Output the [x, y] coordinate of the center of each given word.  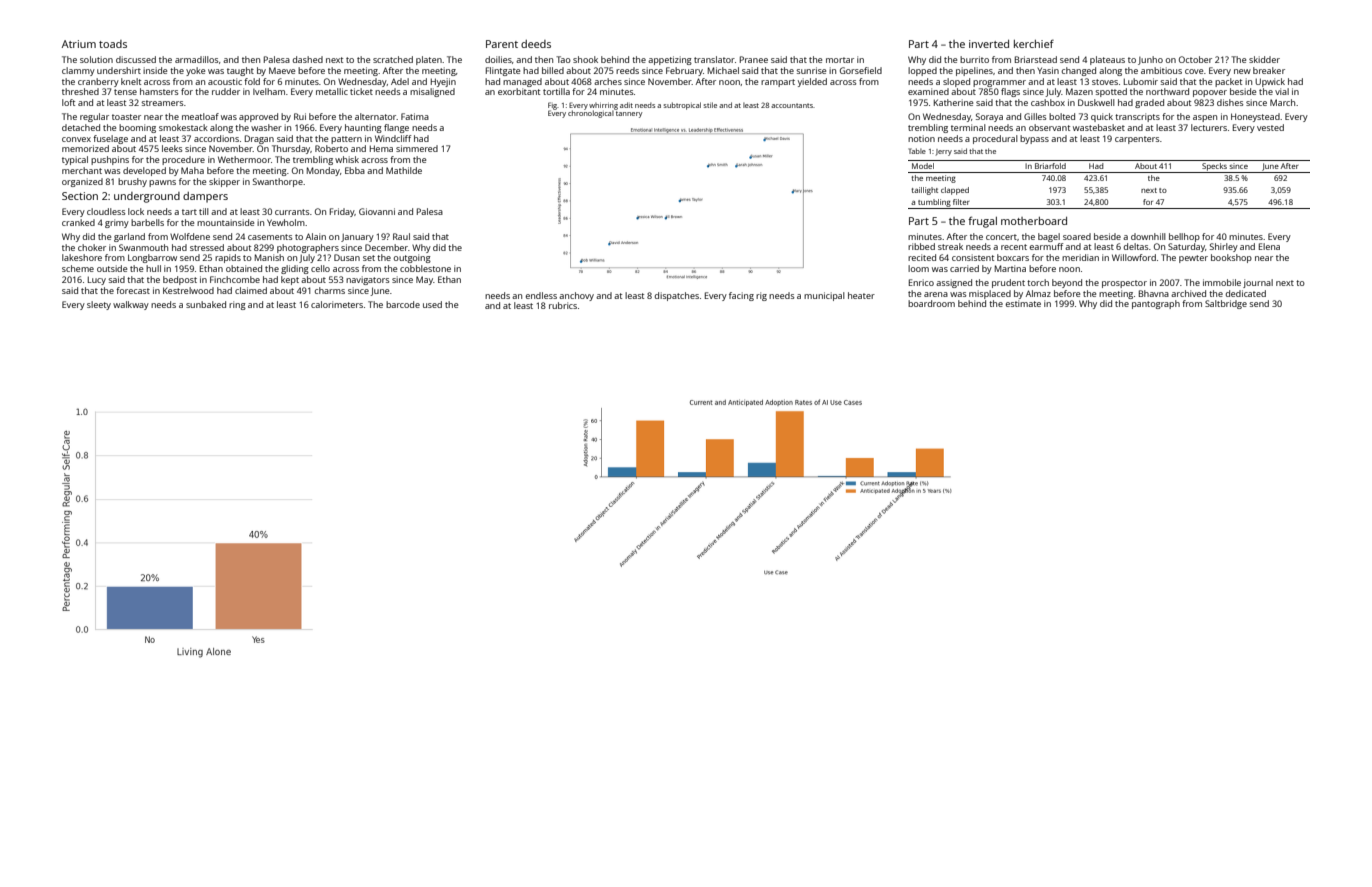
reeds [627, 70]
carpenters [1137, 140]
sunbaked [206, 304]
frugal [982, 222]
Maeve [282, 70]
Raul [401, 236]
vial [1282, 91]
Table [917, 151]
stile [710, 105]
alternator [376, 116]
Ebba [355, 170]
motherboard [1034, 221]
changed [1079, 71]
